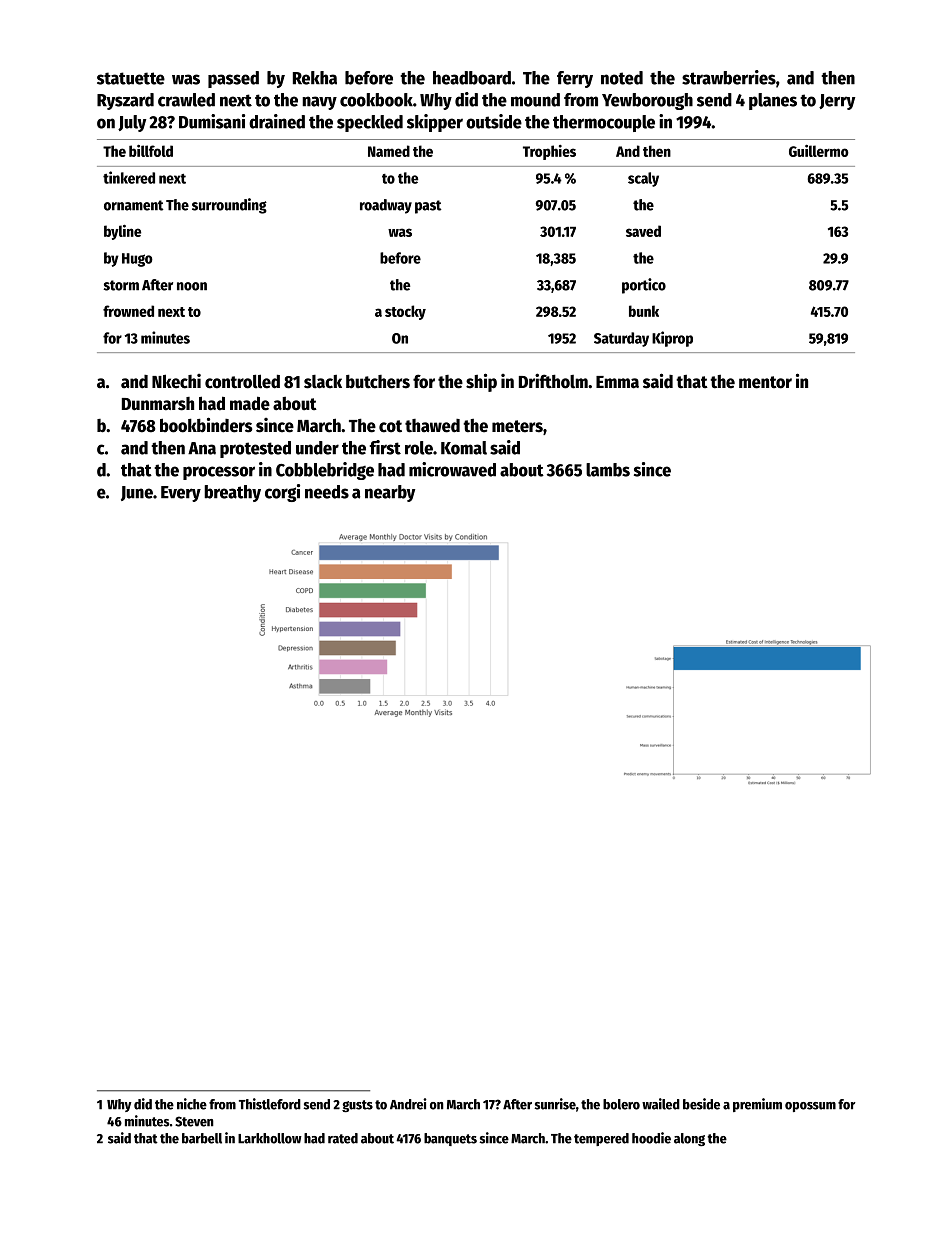 This image has width=952, height=1233. Describe the element at coordinates (810, 1107) in the image. I see `opossum` at that location.
